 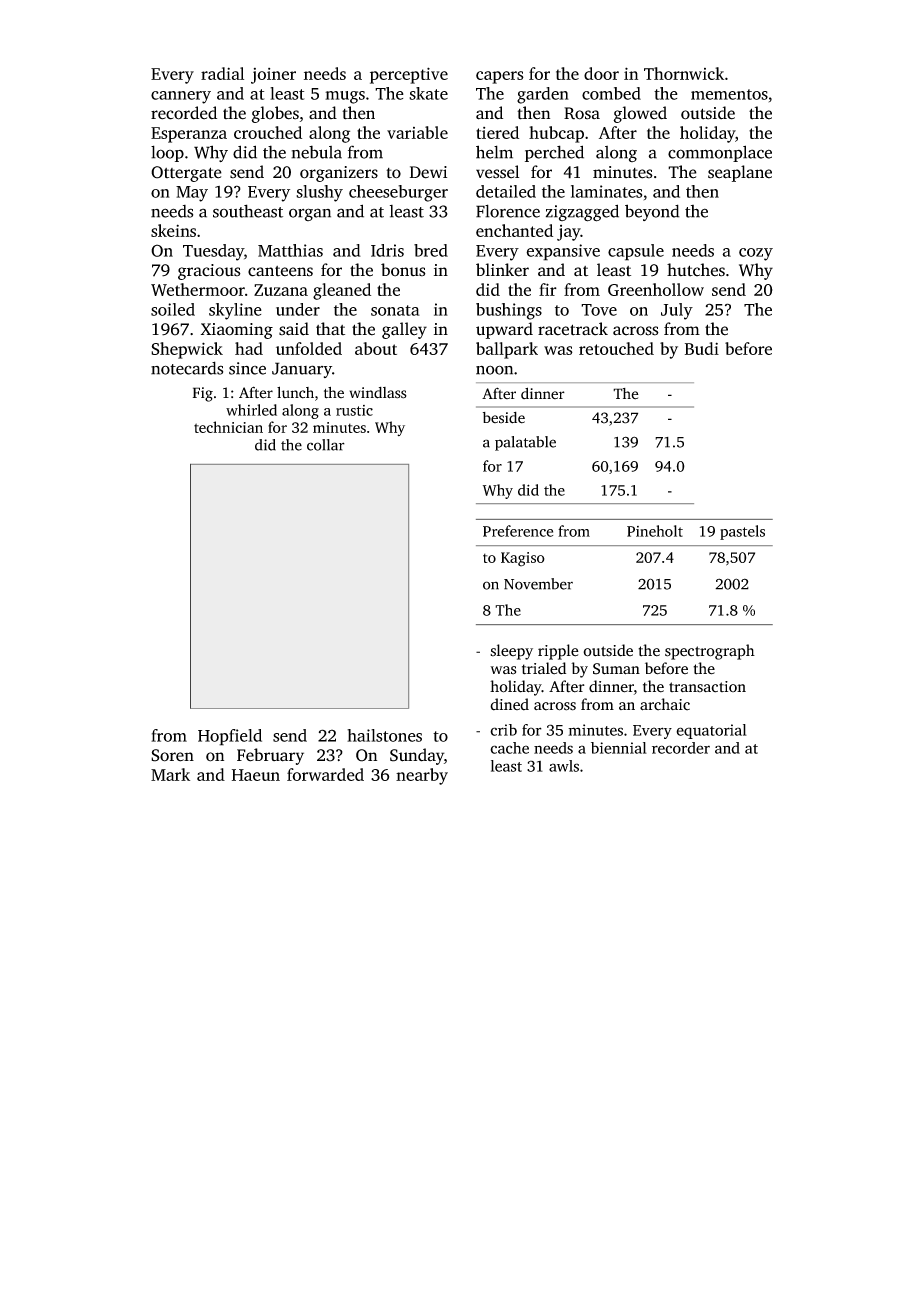 I want to click on under, so click(x=298, y=309).
